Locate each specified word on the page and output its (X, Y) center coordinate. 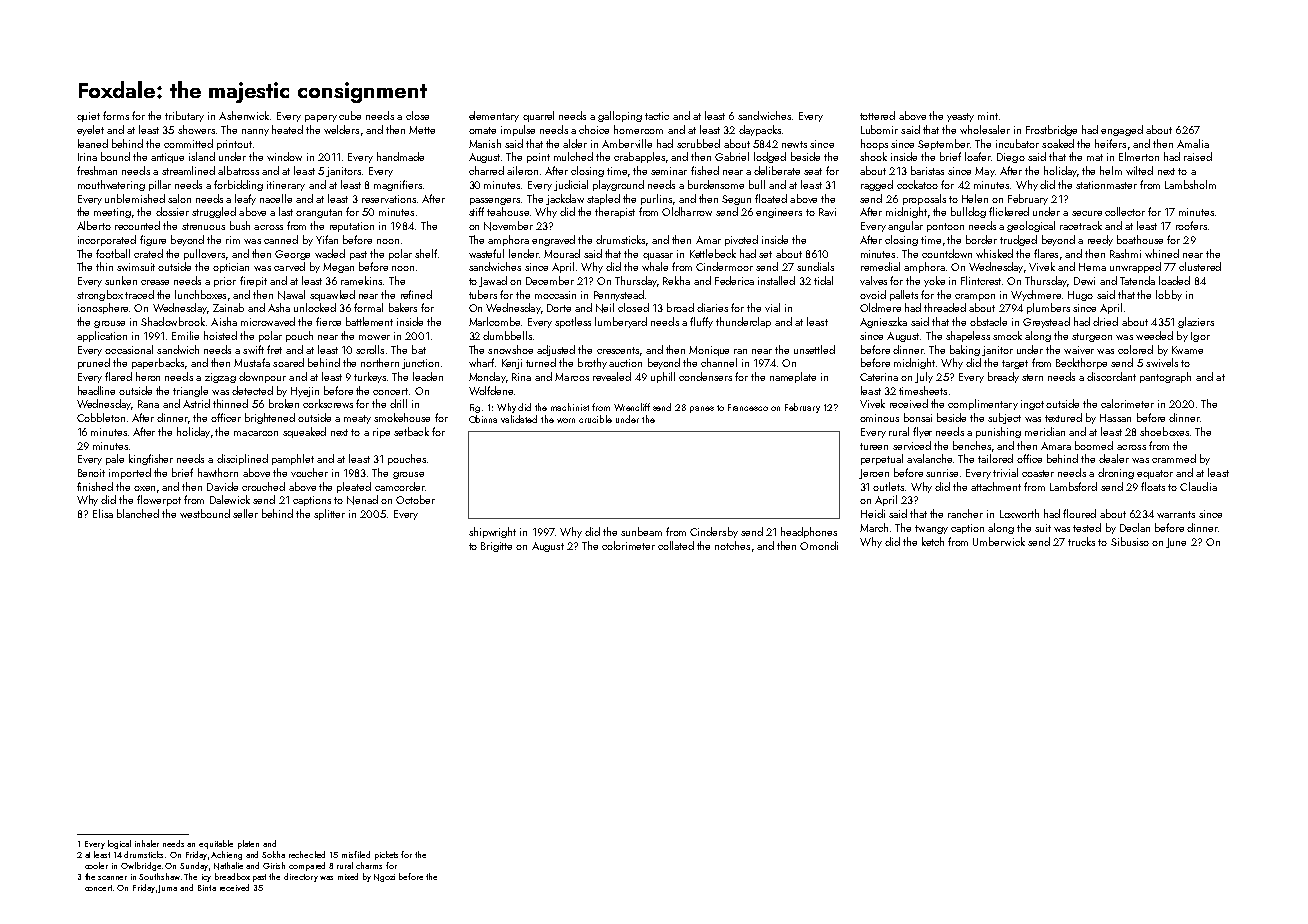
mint (988, 116)
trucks (1081, 541)
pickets (386, 855)
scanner (112, 878)
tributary (184, 116)
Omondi (819, 545)
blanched (138, 513)
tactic (657, 116)
